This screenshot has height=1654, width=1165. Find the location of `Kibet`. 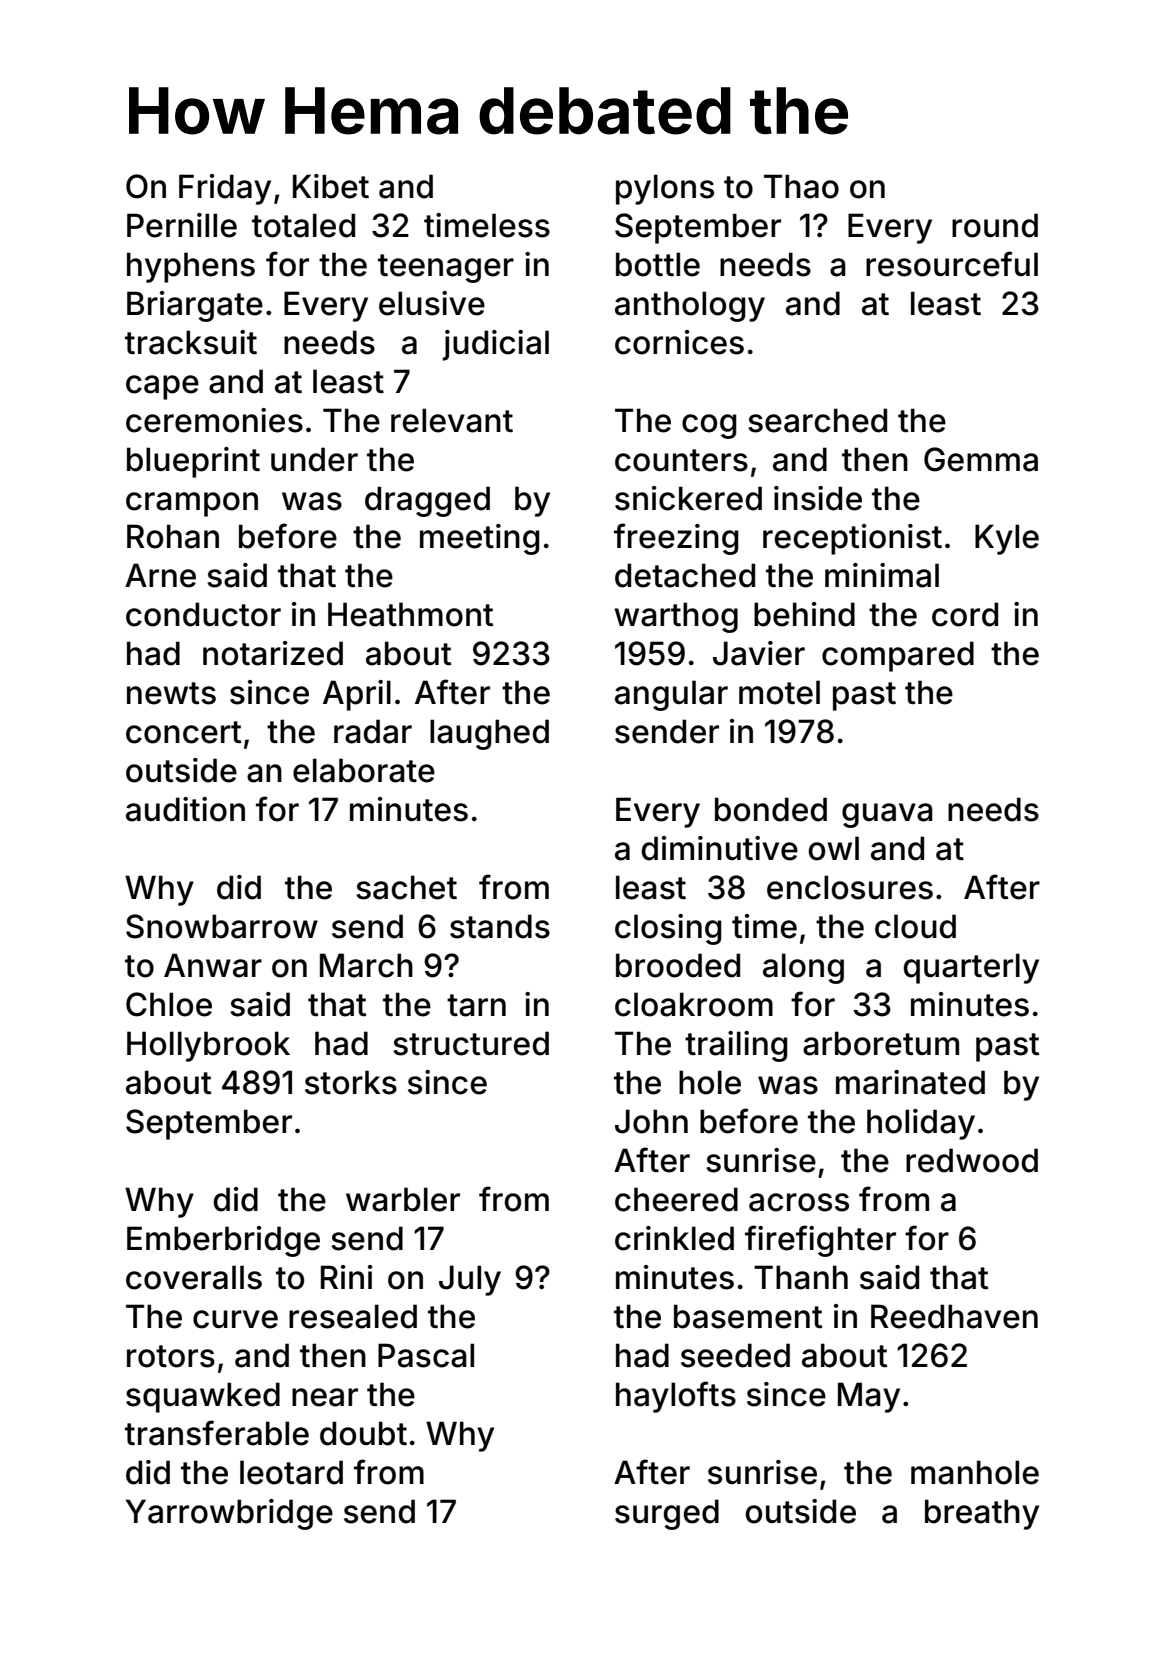

Kibet is located at coordinates (331, 186).
